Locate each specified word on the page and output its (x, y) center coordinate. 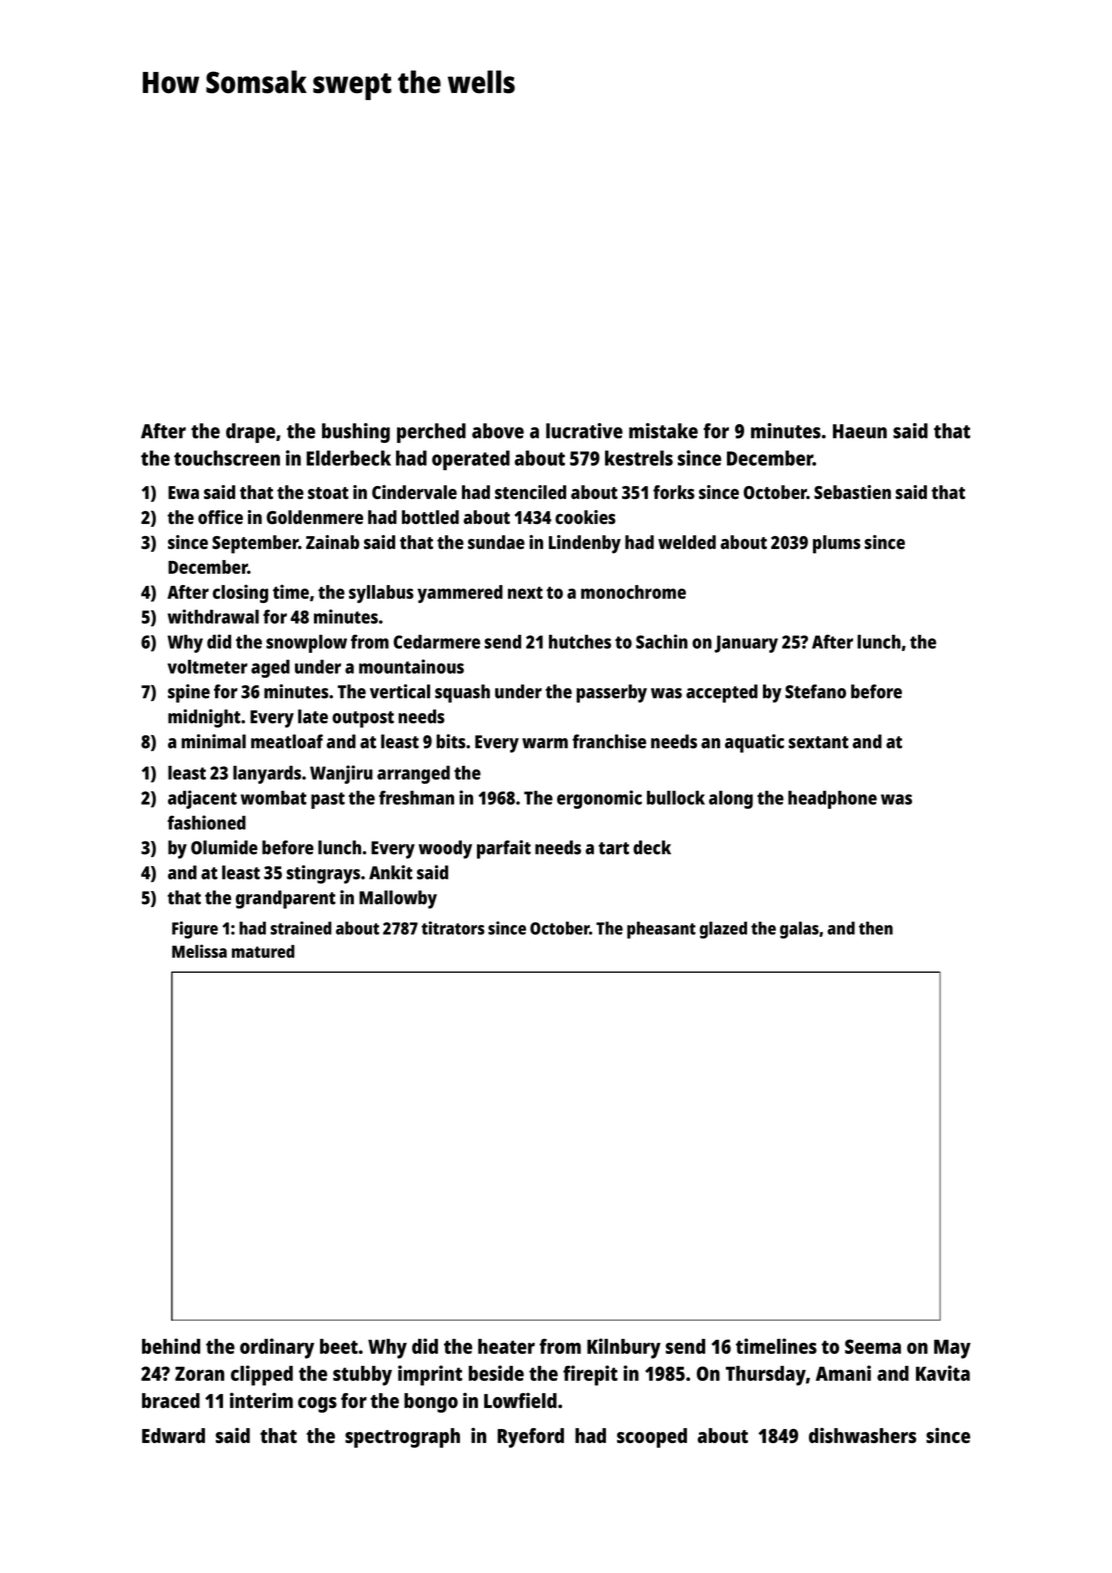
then (876, 928)
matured (263, 951)
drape (250, 433)
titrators (453, 928)
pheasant (661, 930)
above (498, 431)
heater (506, 1346)
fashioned (206, 822)
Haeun (860, 431)
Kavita (943, 1373)
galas (799, 930)
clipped (262, 1375)
